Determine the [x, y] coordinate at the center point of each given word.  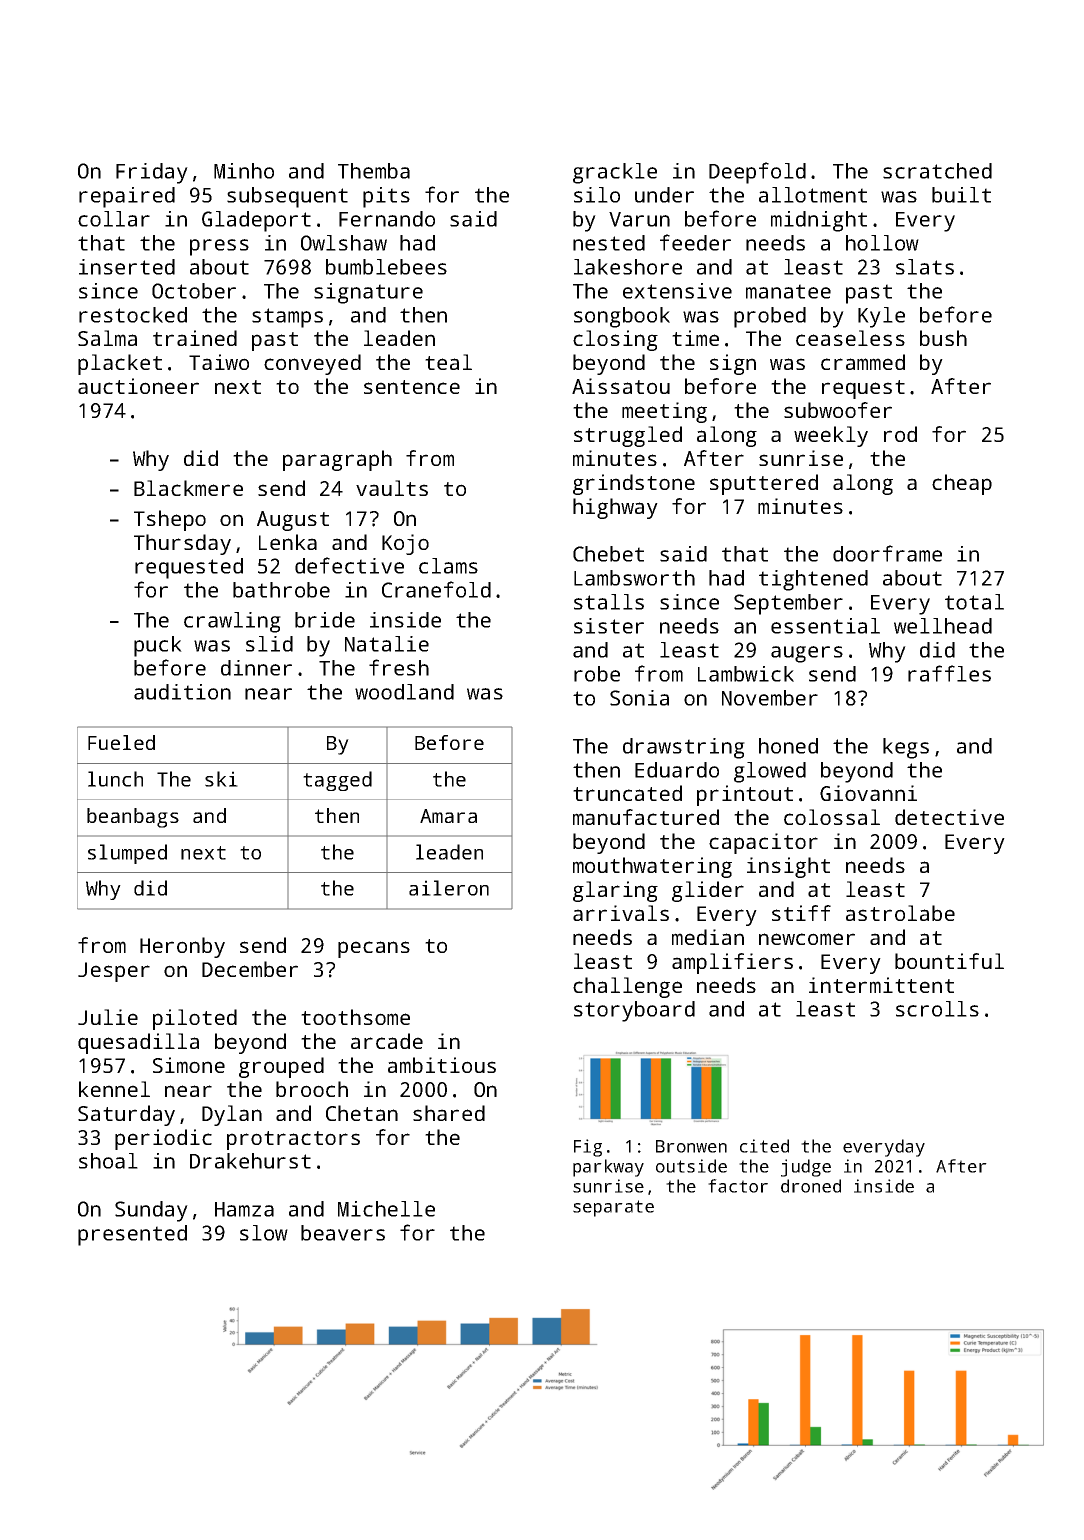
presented [132, 1235]
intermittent [881, 985]
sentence [412, 387]
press [219, 247]
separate [613, 1208]
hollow [882, 243]
